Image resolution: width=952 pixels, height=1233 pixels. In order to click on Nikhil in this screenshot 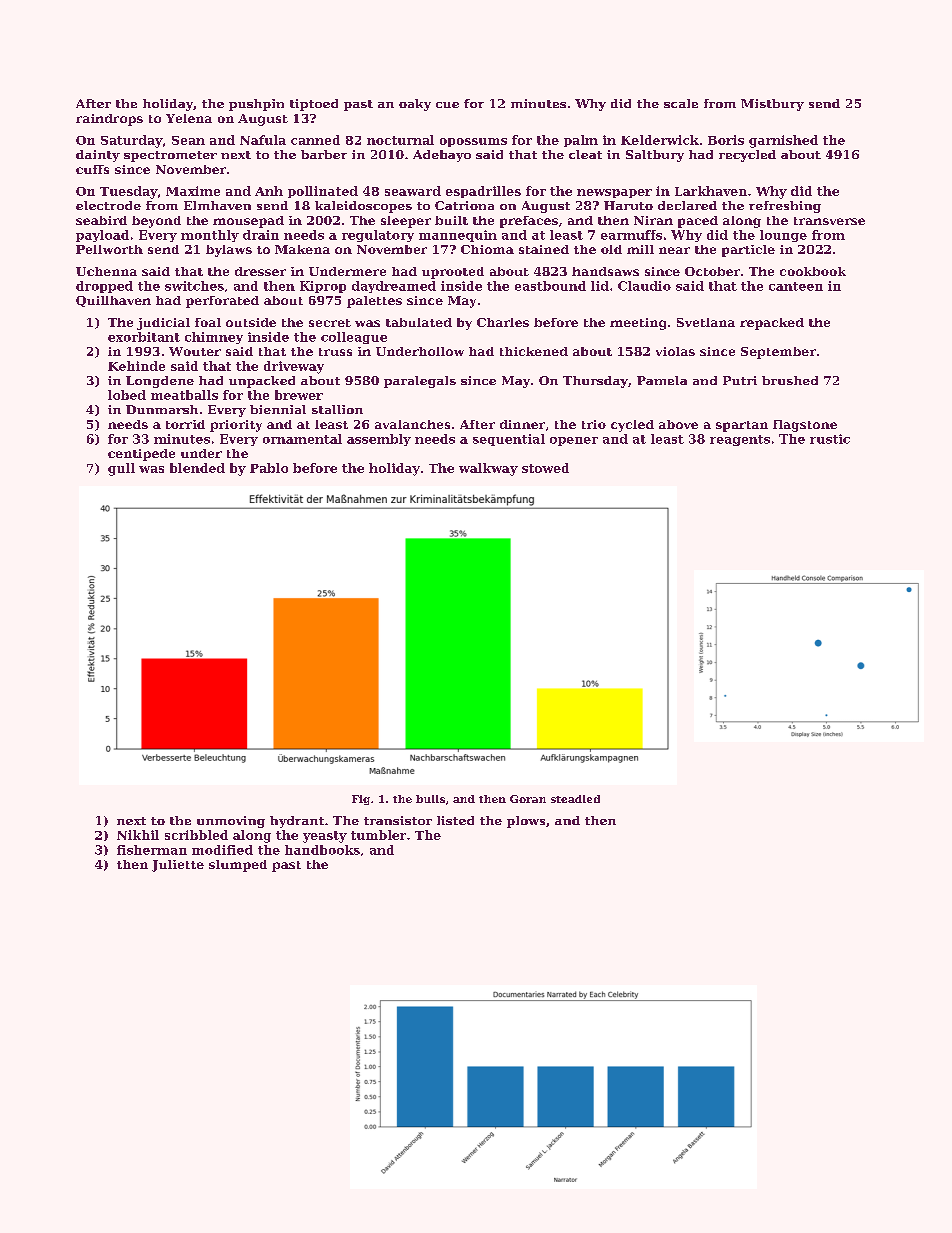, I will do `click(138, 835)`.
